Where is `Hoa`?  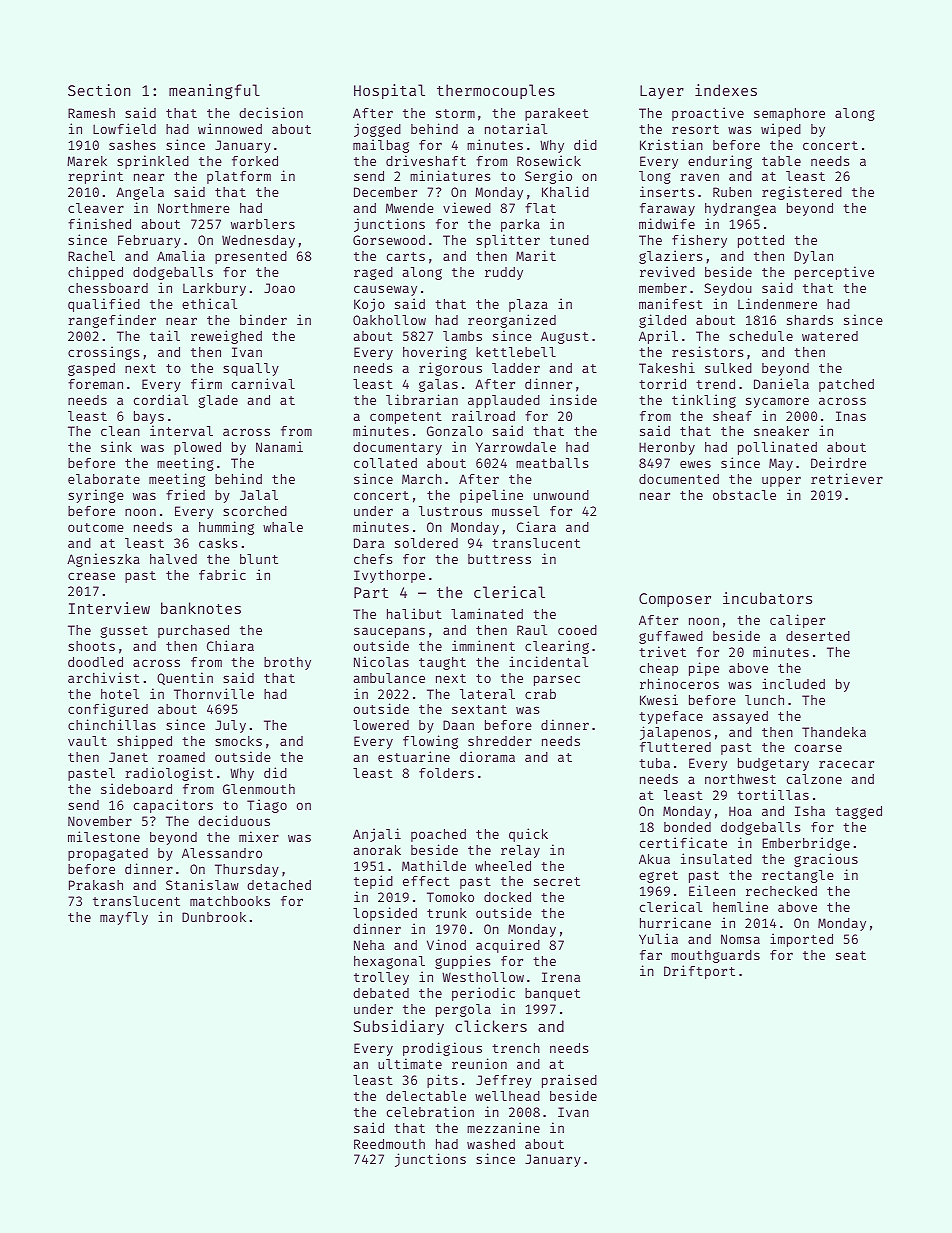
Hoa is located at coordinates (740, 811).
